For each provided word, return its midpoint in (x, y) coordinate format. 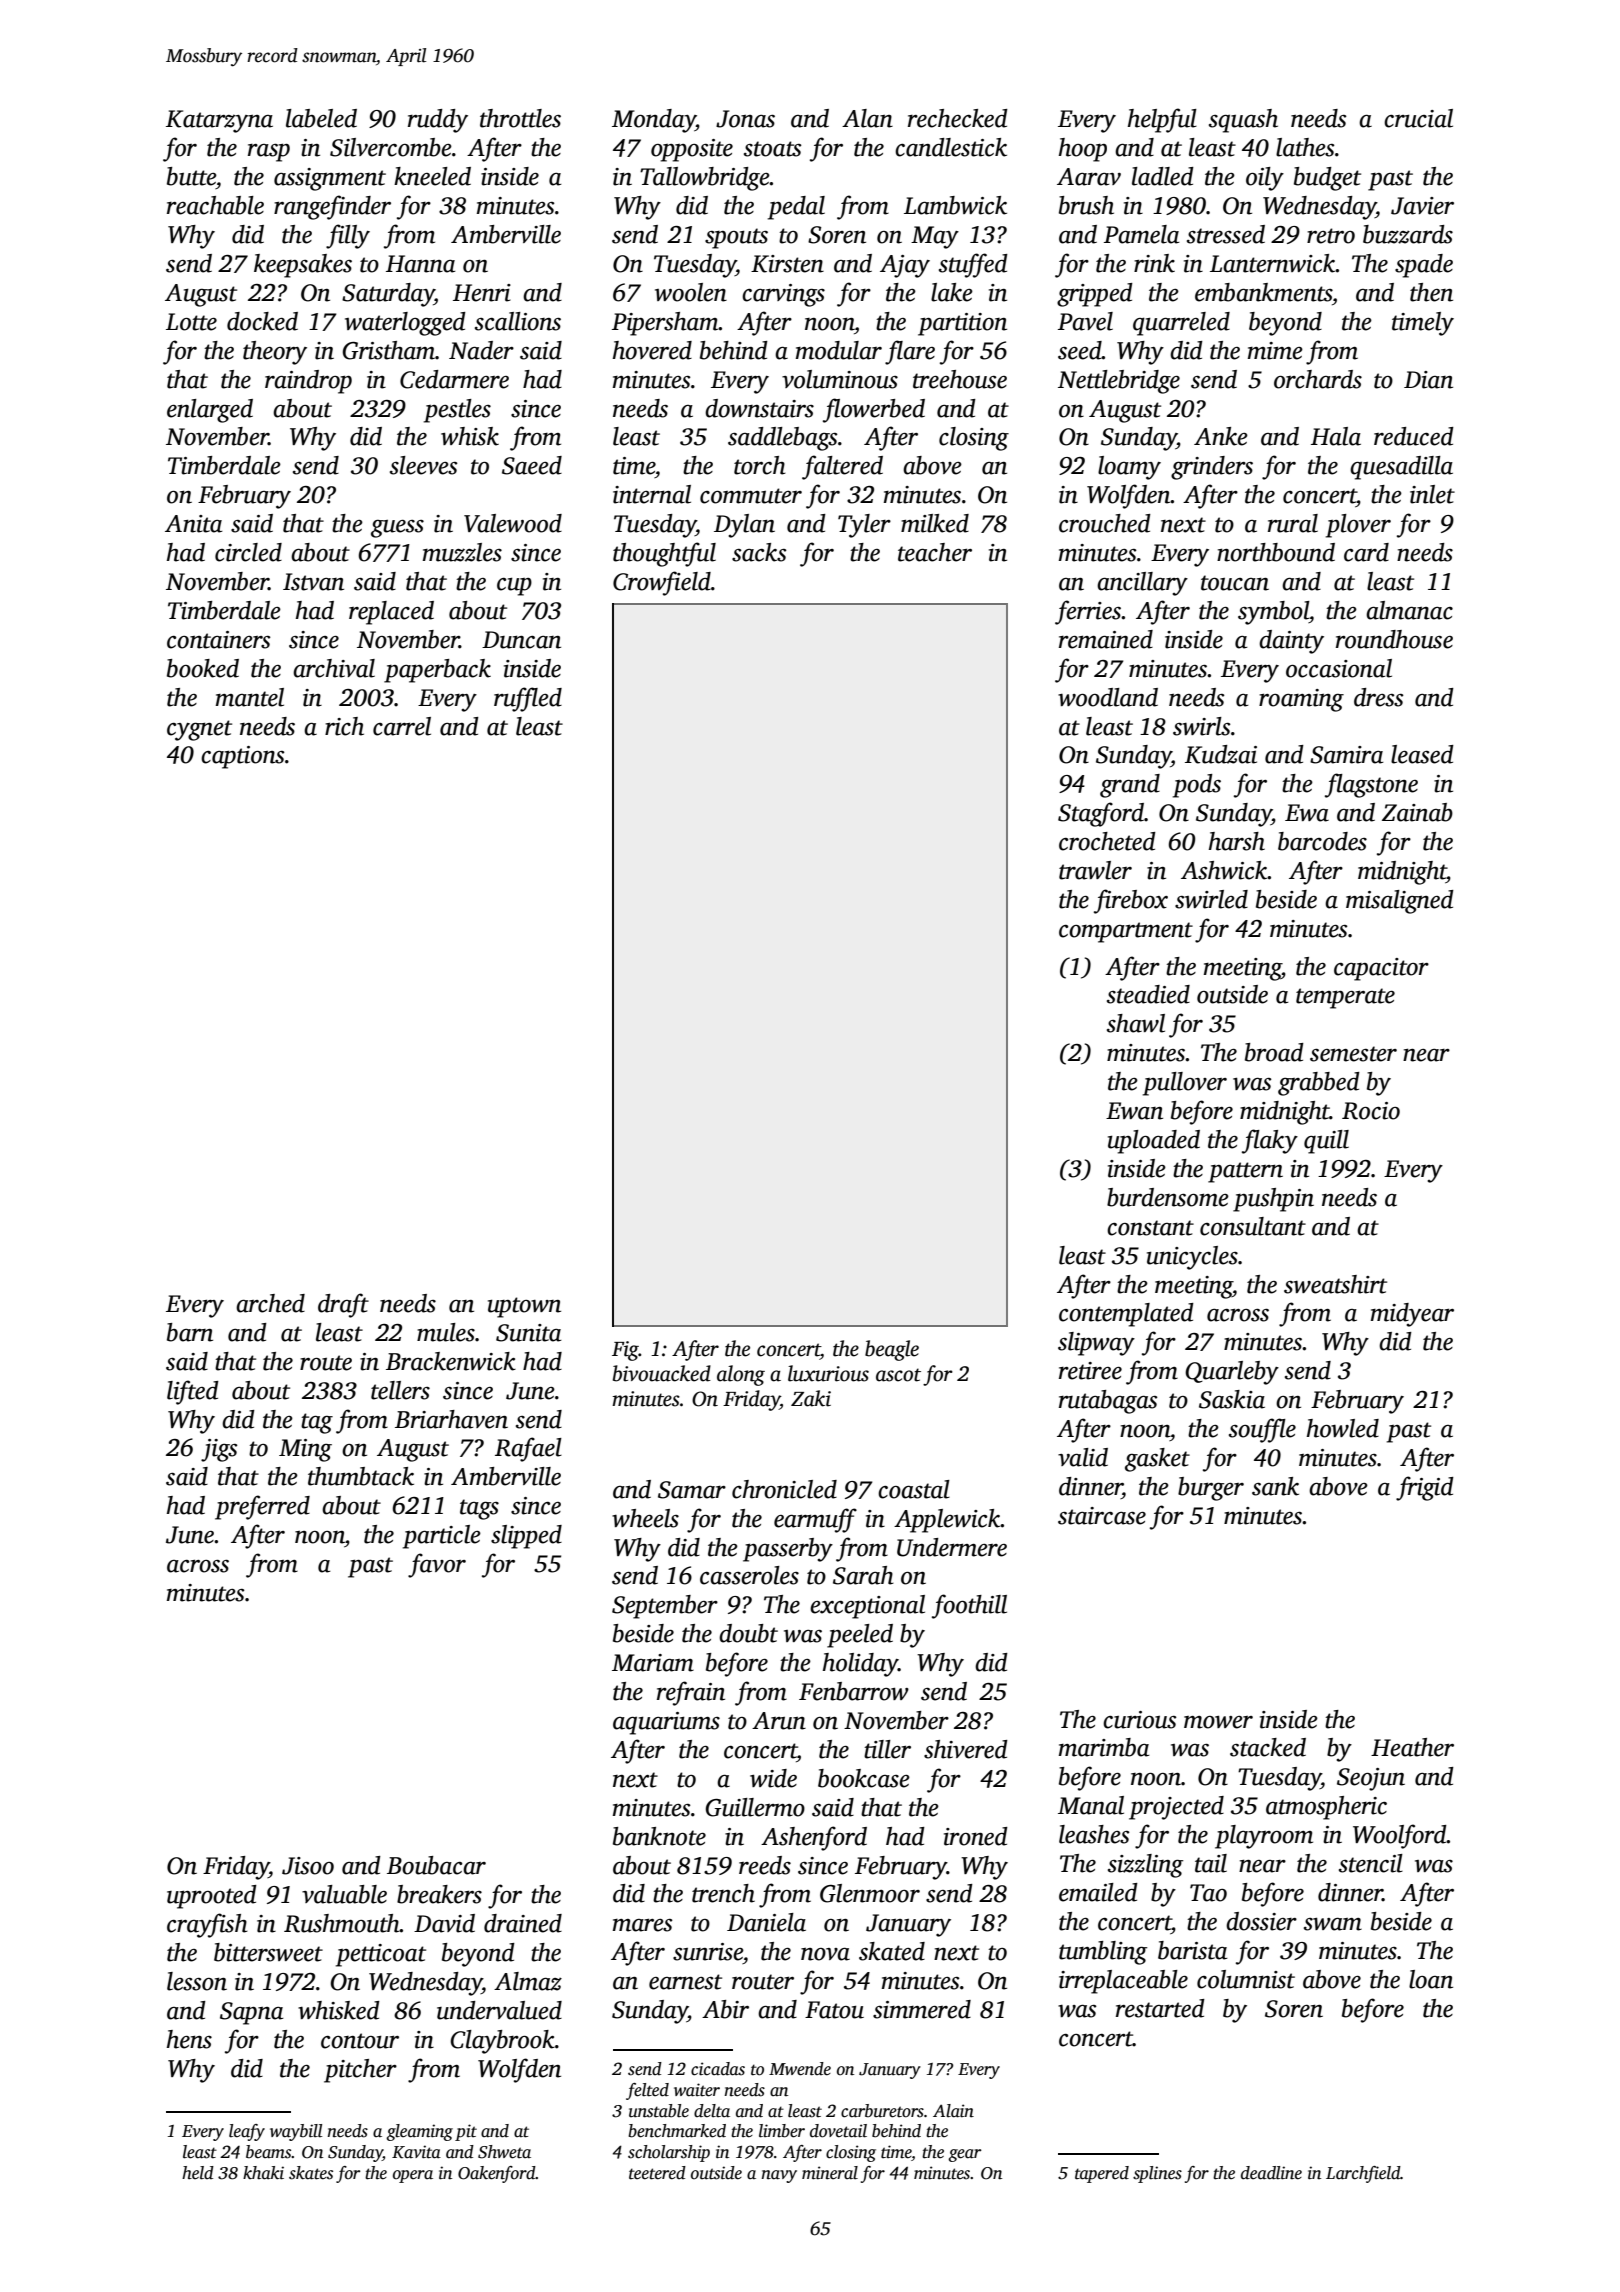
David (444, 1923)
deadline (1271, 2173)
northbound (1276, 552)
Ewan (1134, 1111)
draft (343, 1305)
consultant (1253, 1226)
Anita (193, 524)
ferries (1088, 612)
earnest (685, 1982)
